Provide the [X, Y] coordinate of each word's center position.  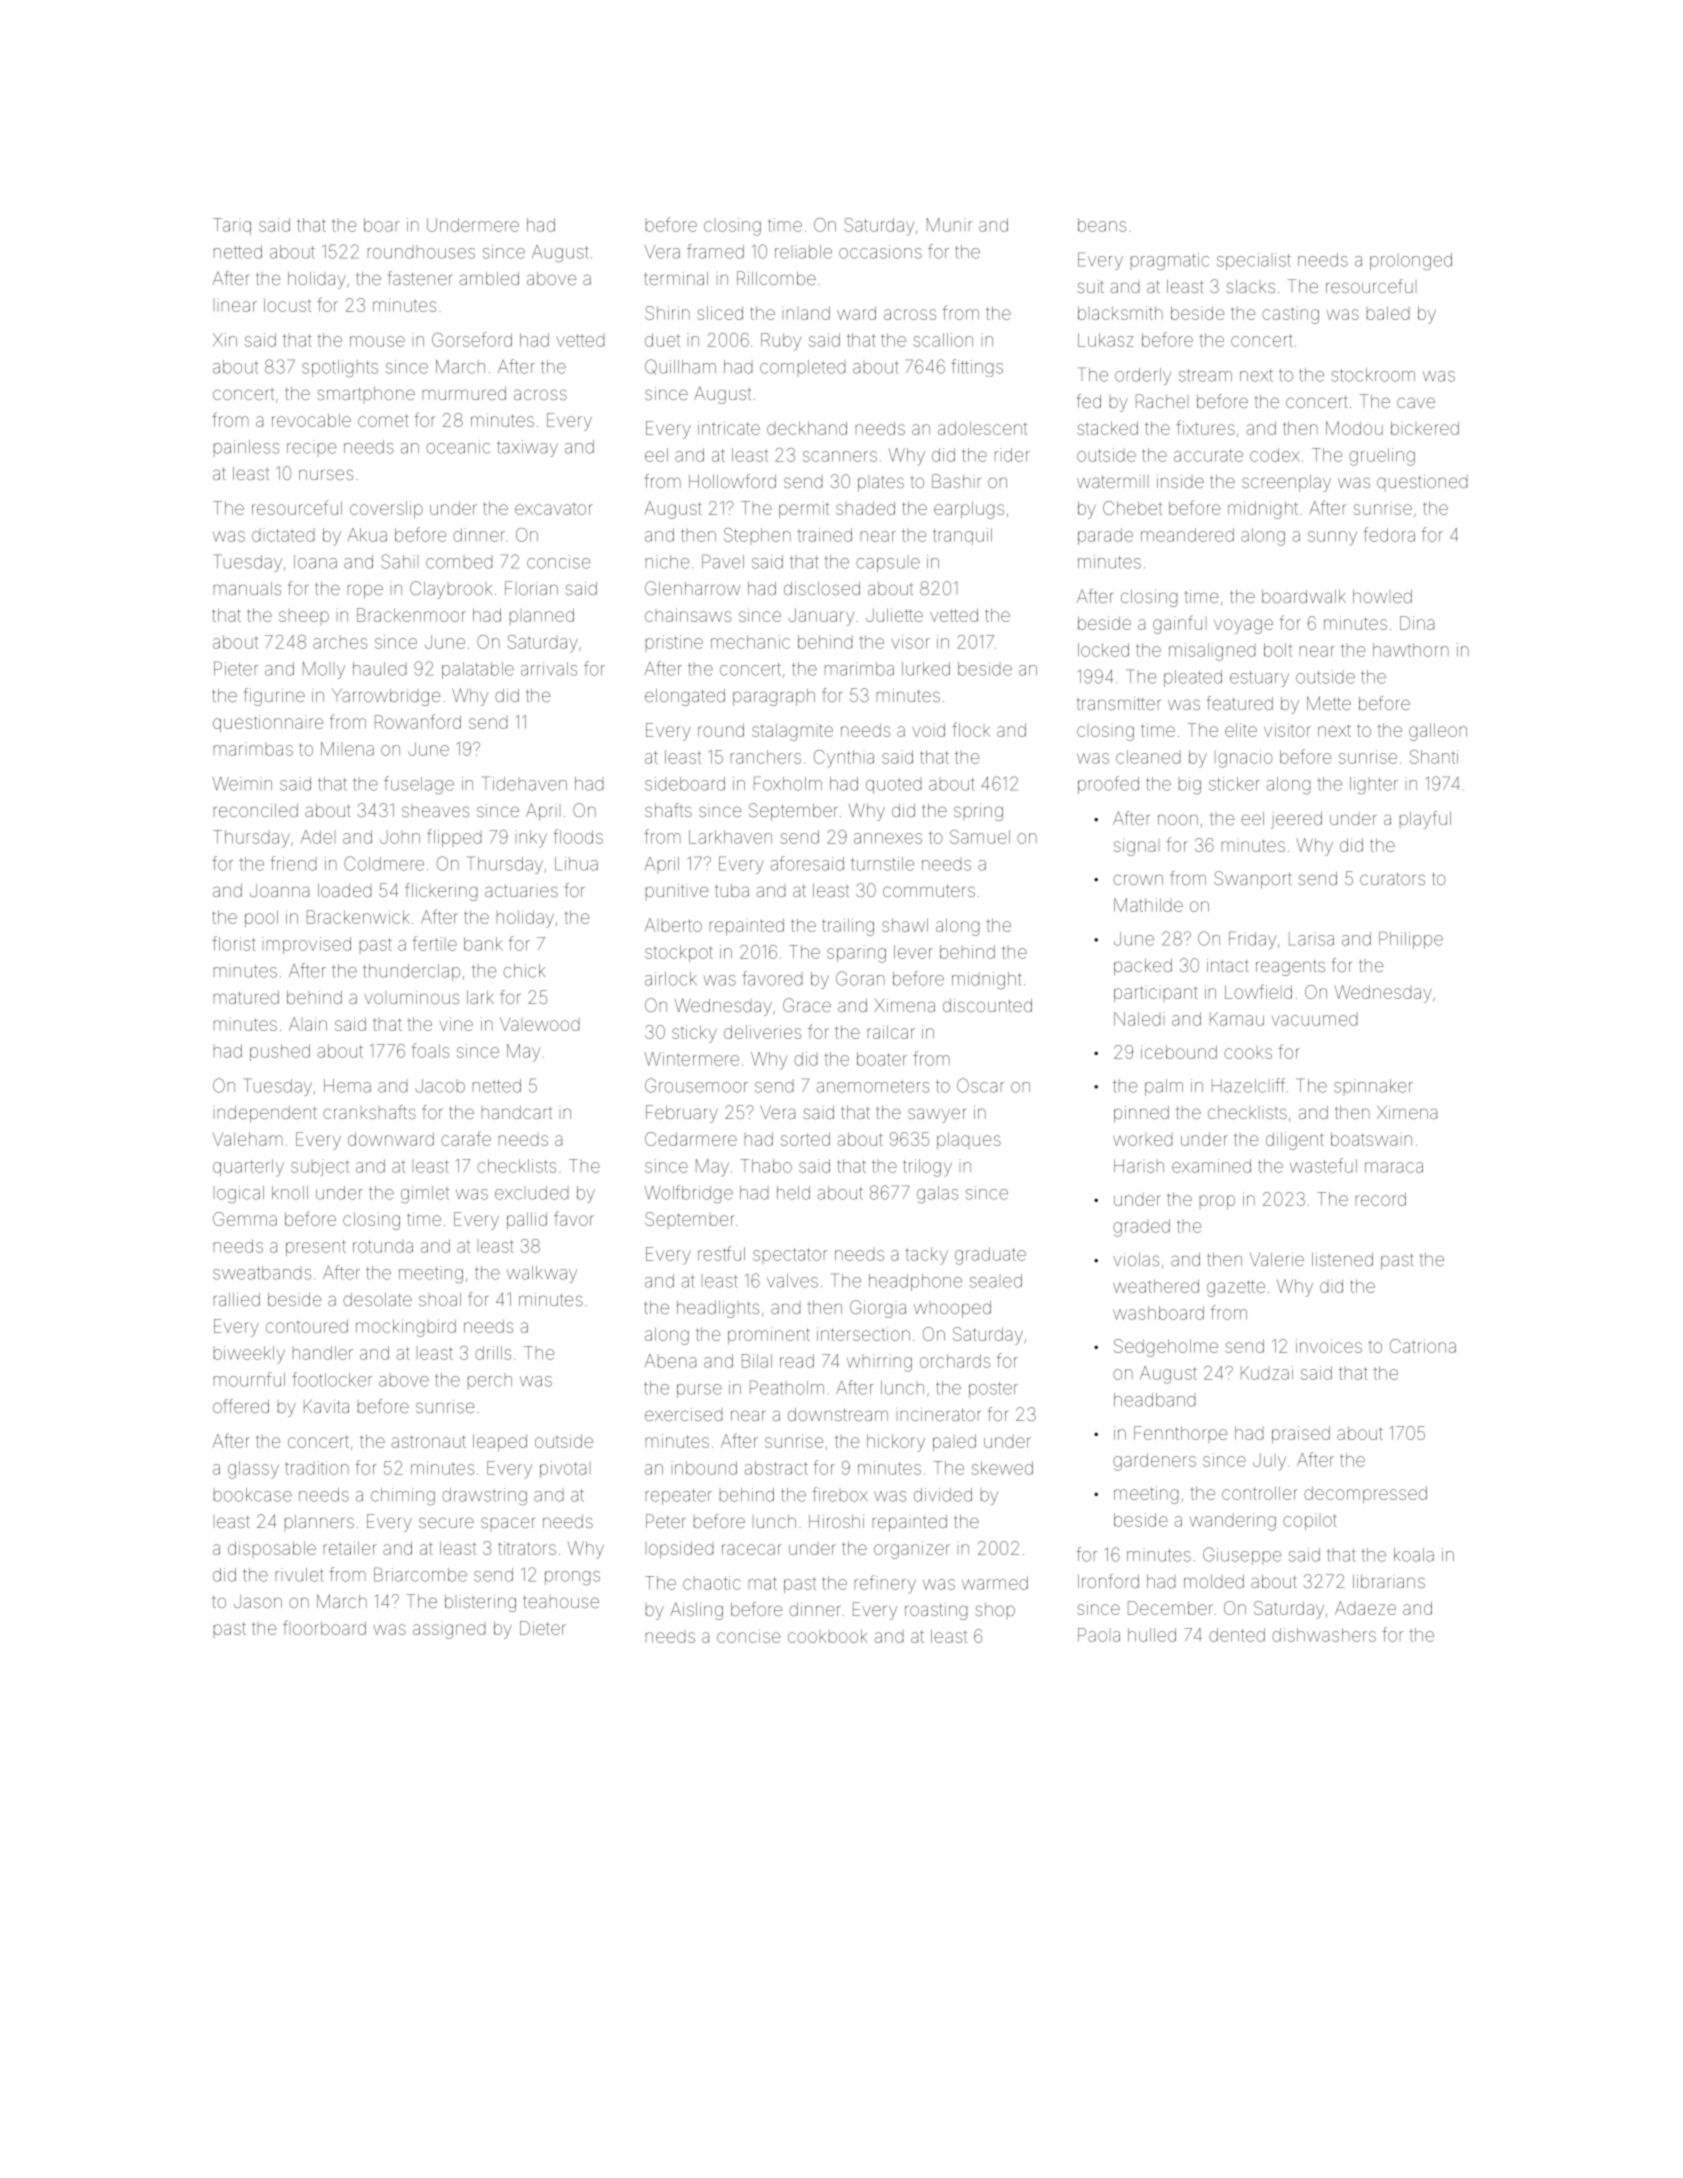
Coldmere [384, 863]
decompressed [1365, 1494]
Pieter [236, 668]
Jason [258, 1601]
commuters [929, 891]
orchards [955, 1361]
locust [287, 305]
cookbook [828, 1636]
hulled [1152, 1635]
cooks [1248, 1053]
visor [910, 642]
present [316, 1248]
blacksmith [1120, 313]
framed [715, 251]
